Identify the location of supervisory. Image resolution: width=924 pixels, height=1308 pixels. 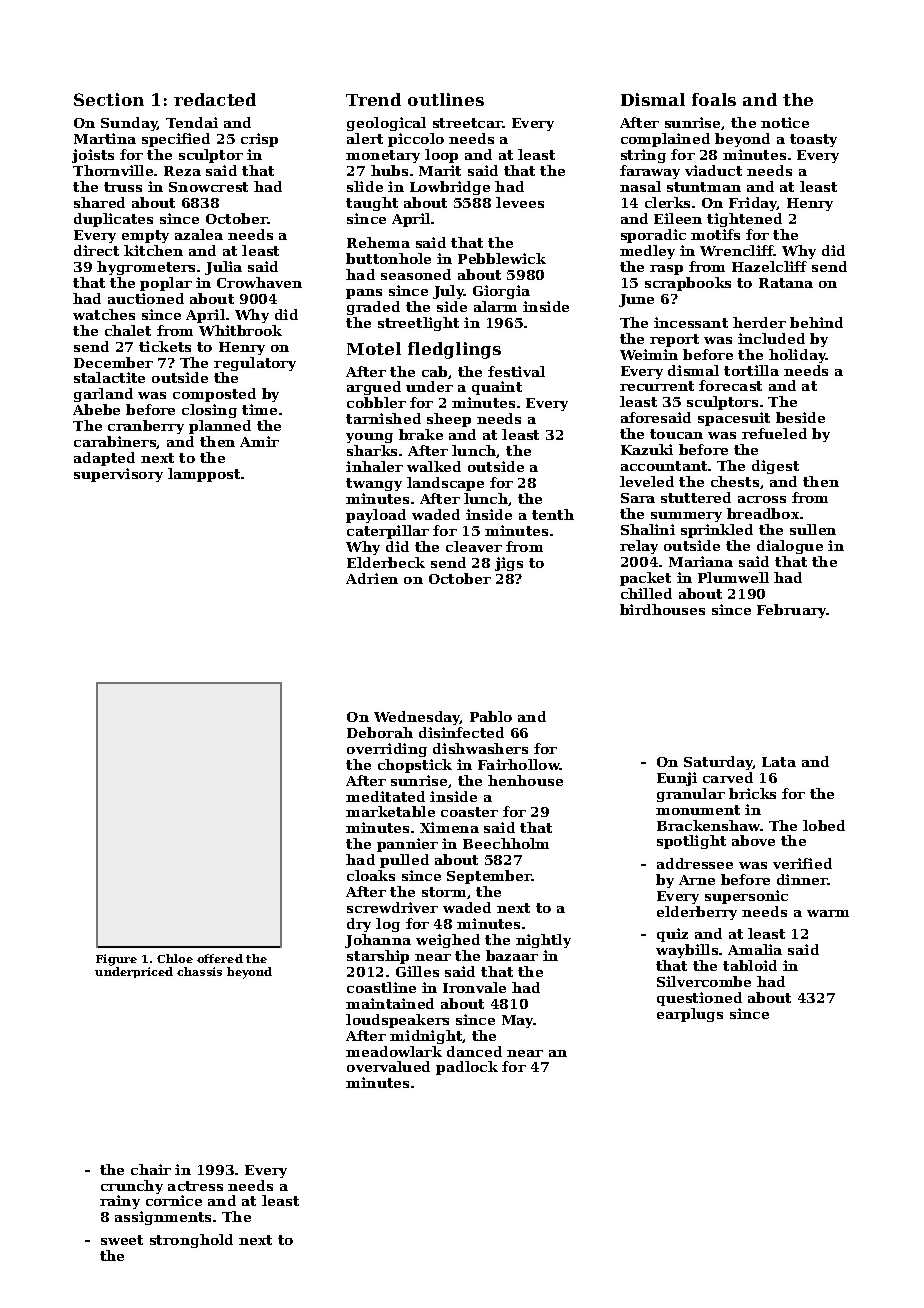
(118, 475).
